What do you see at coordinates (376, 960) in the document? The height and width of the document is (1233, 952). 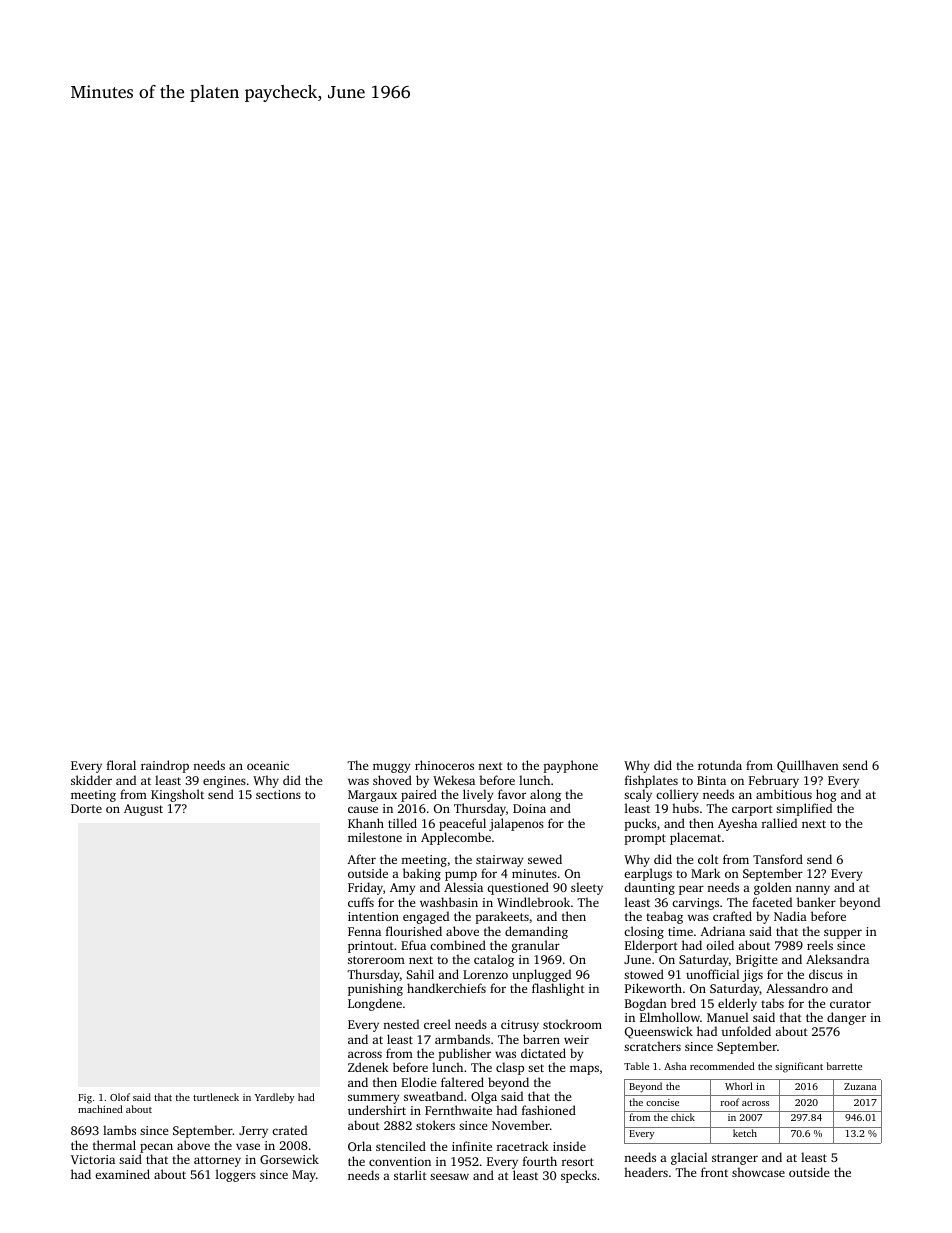 I see `storeroom` at bounding box center [376, 960].
